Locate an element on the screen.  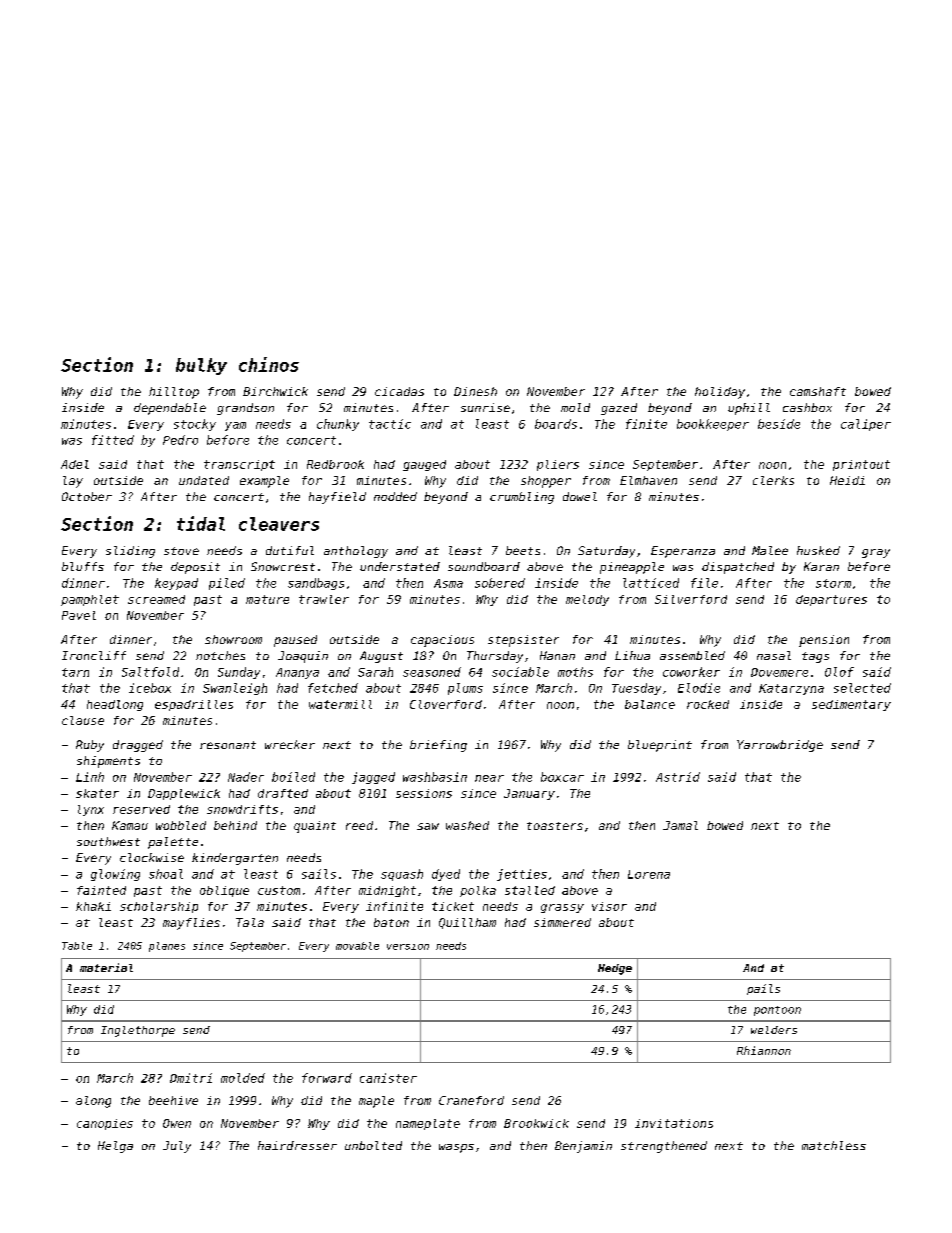
melody is located at coordinates (587, 600).
